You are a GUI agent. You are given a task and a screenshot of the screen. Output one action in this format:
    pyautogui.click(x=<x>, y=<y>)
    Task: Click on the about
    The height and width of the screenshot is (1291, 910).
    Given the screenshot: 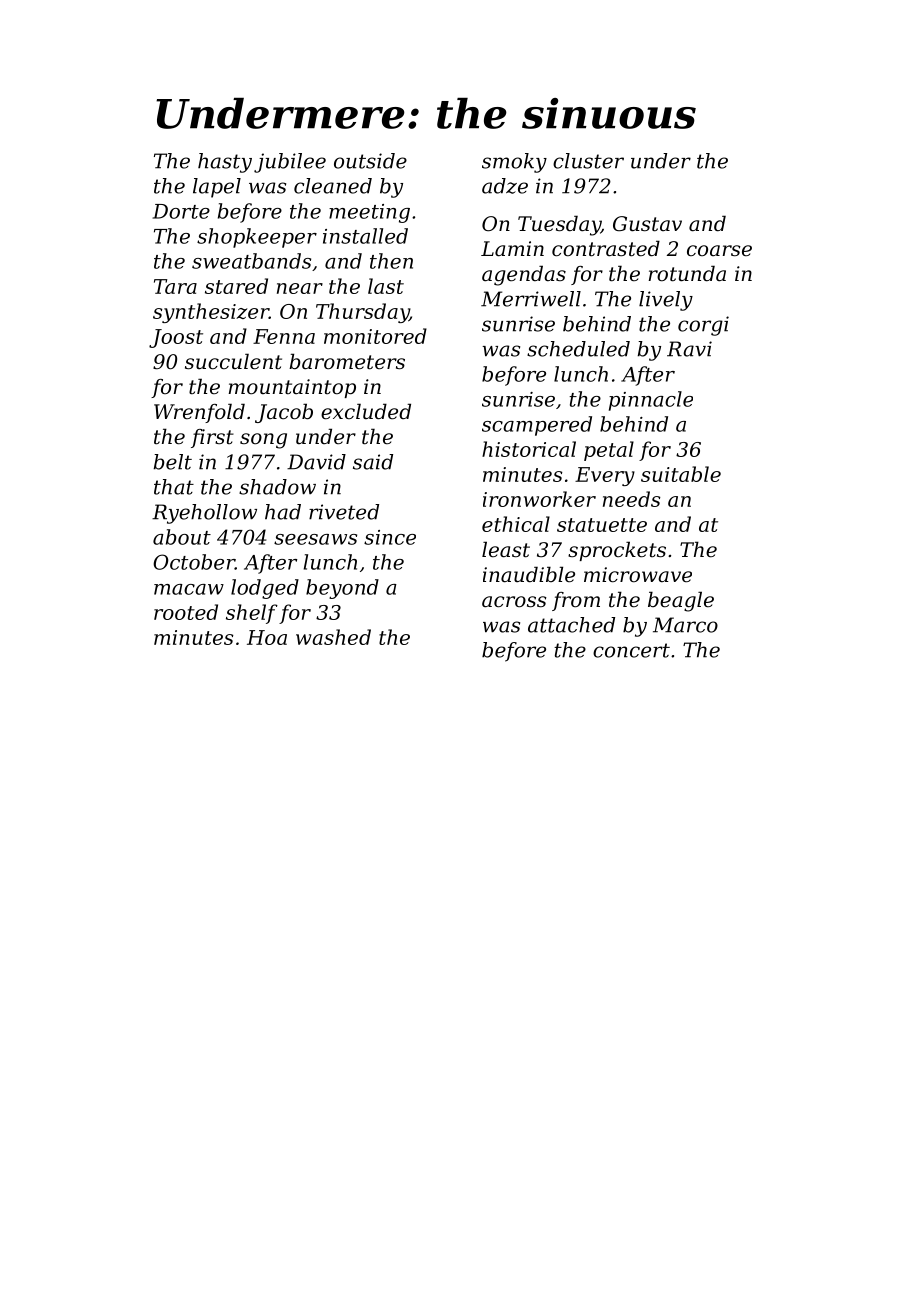 What is the action you would take?
    pyautogui.click(x=182, y=537)
